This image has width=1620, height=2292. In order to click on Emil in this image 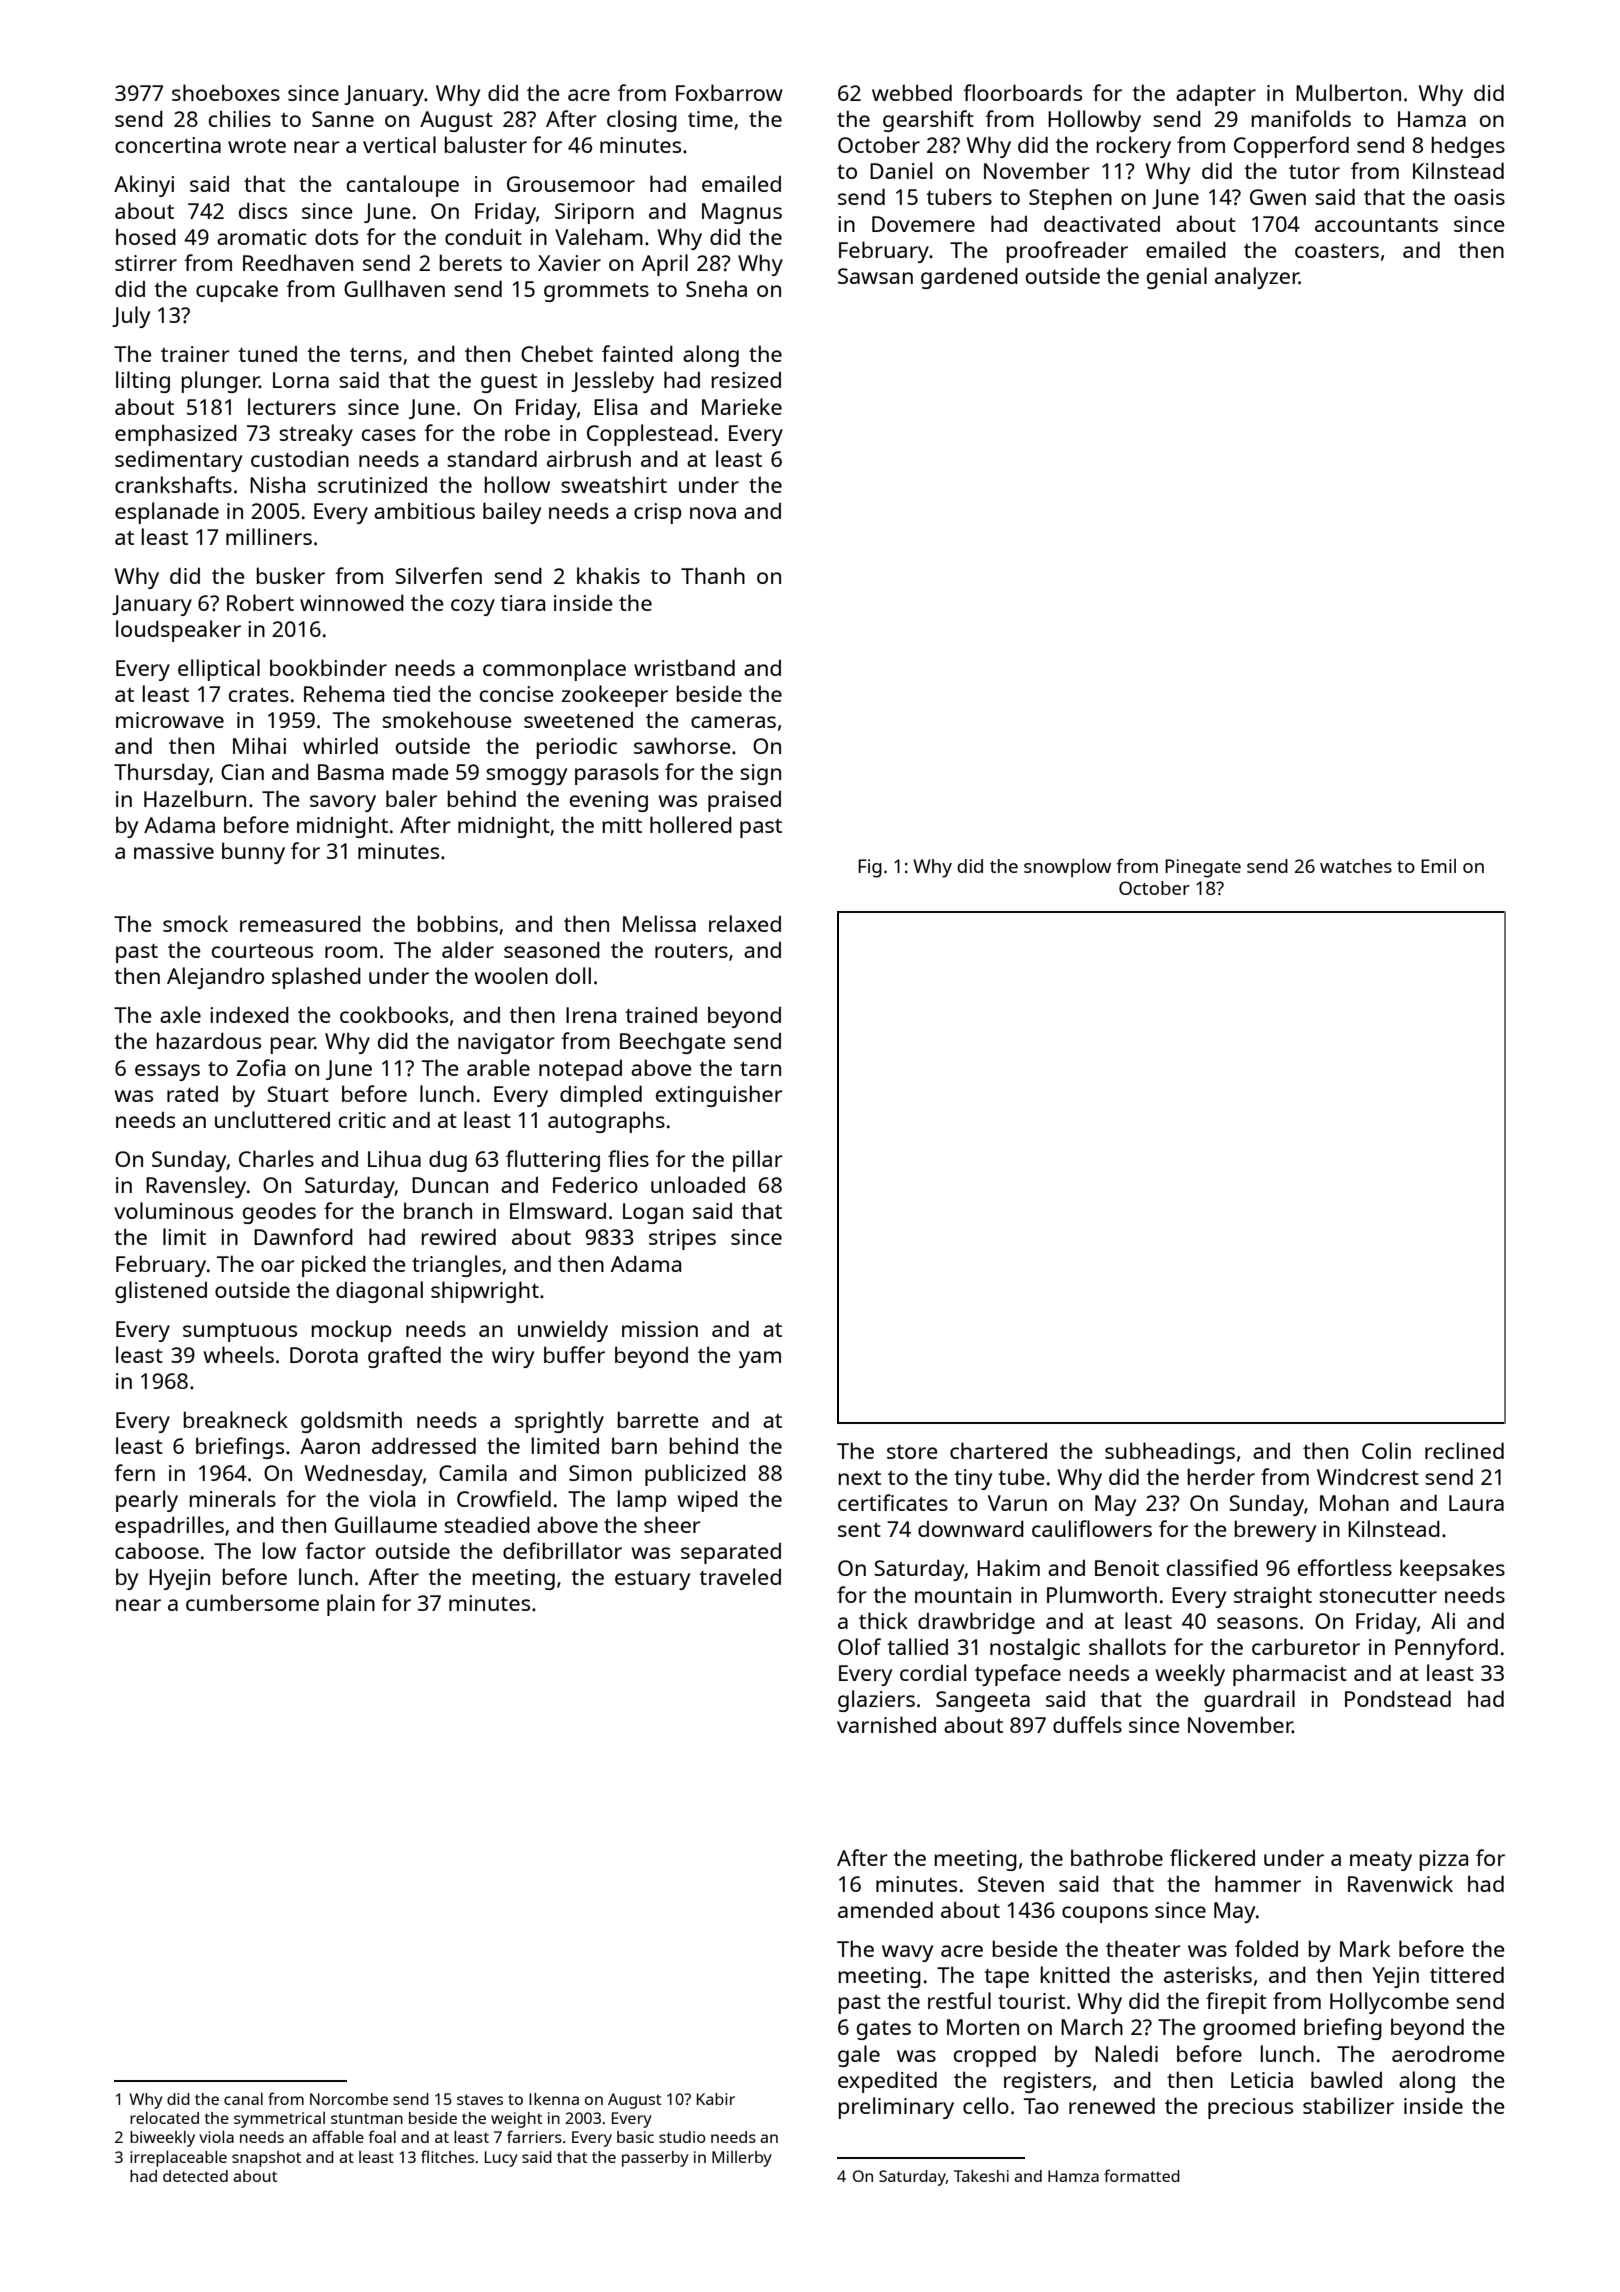, I will do `click(1438, 866)`.
